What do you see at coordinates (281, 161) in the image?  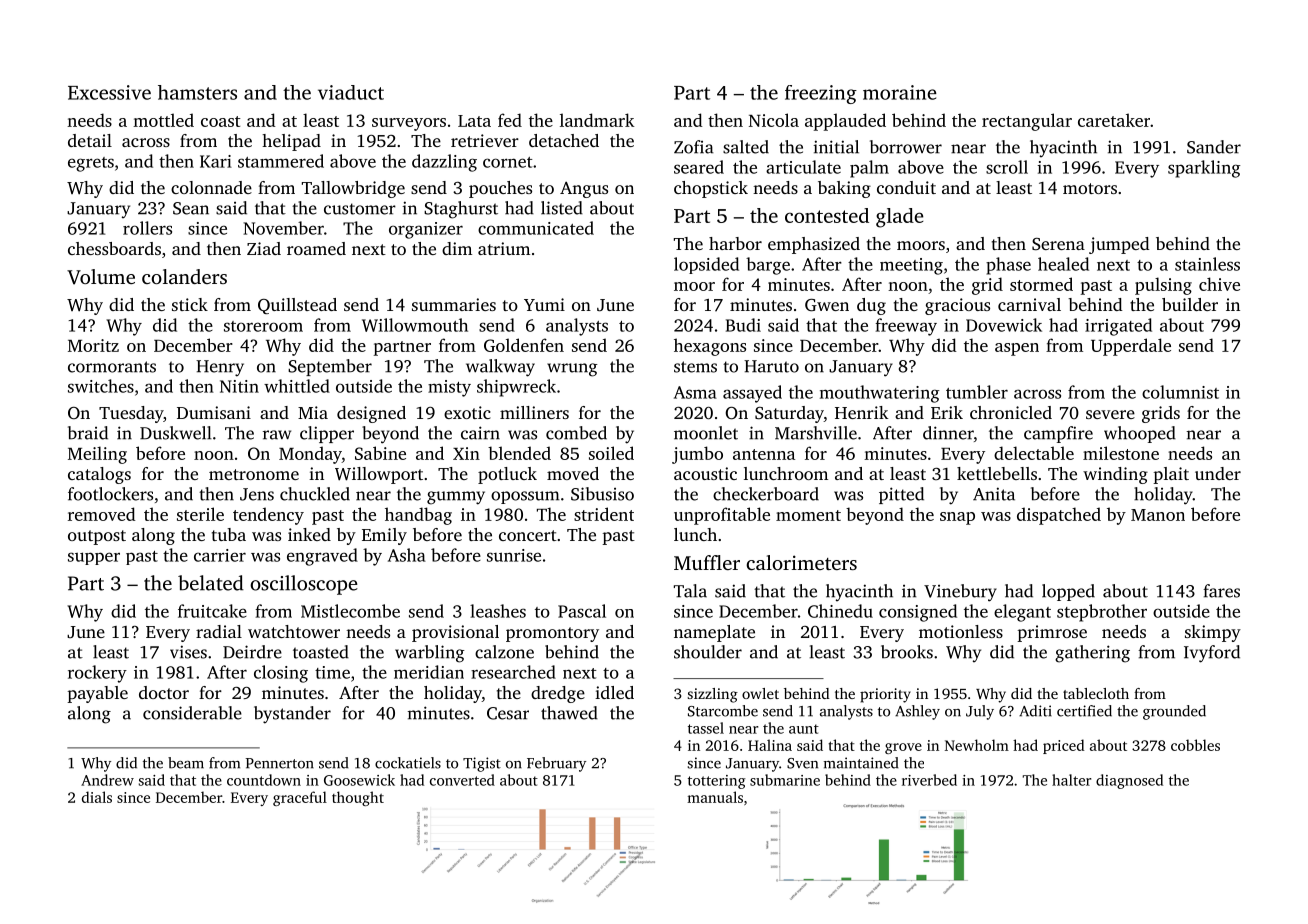 I see `stammered` at bounding box center [281, 161].
